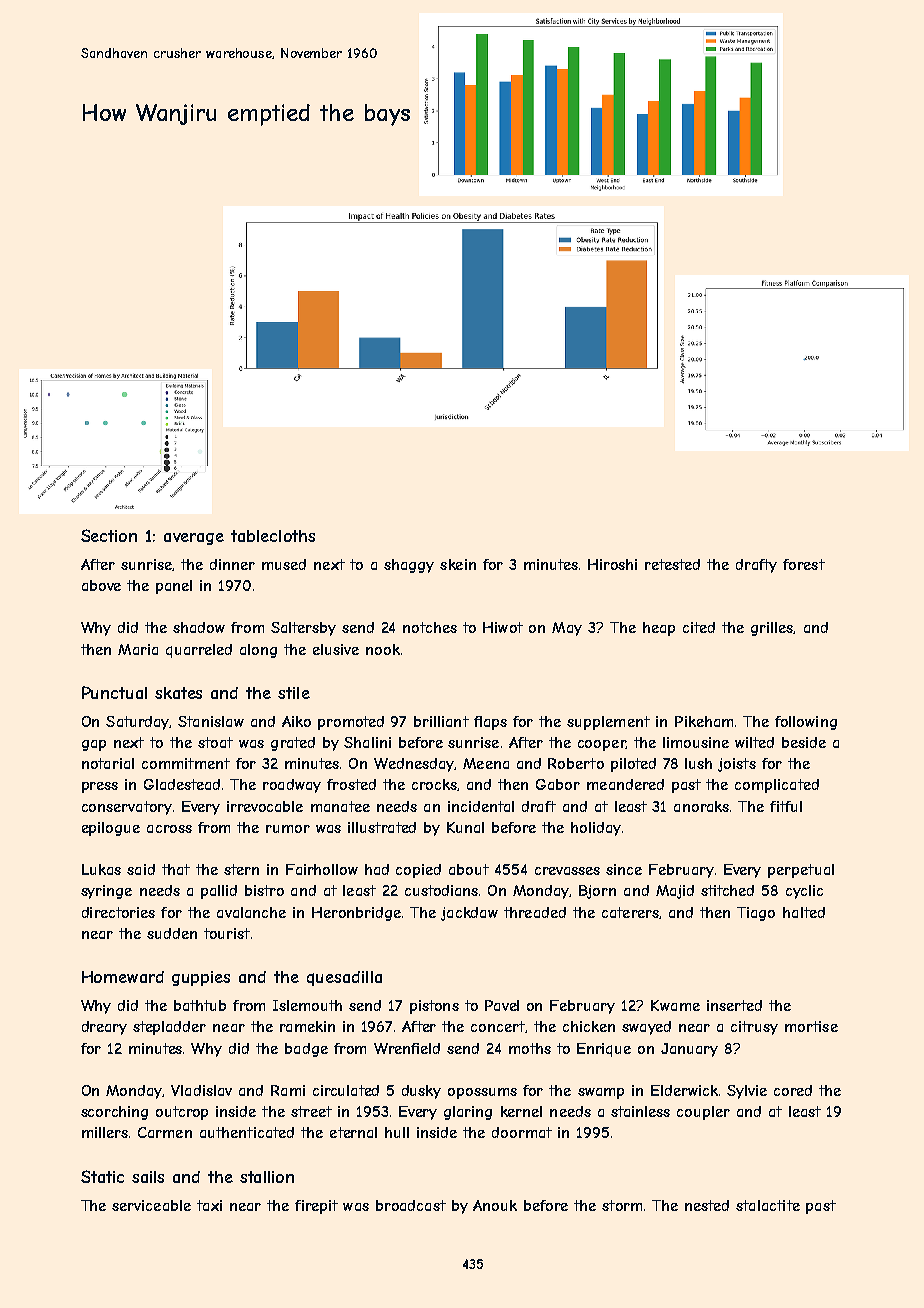 The height and width of the image is (1308, 924). Describe the element at coordinates (201, 1090) in the image. I see `Vladislav` at that location.
